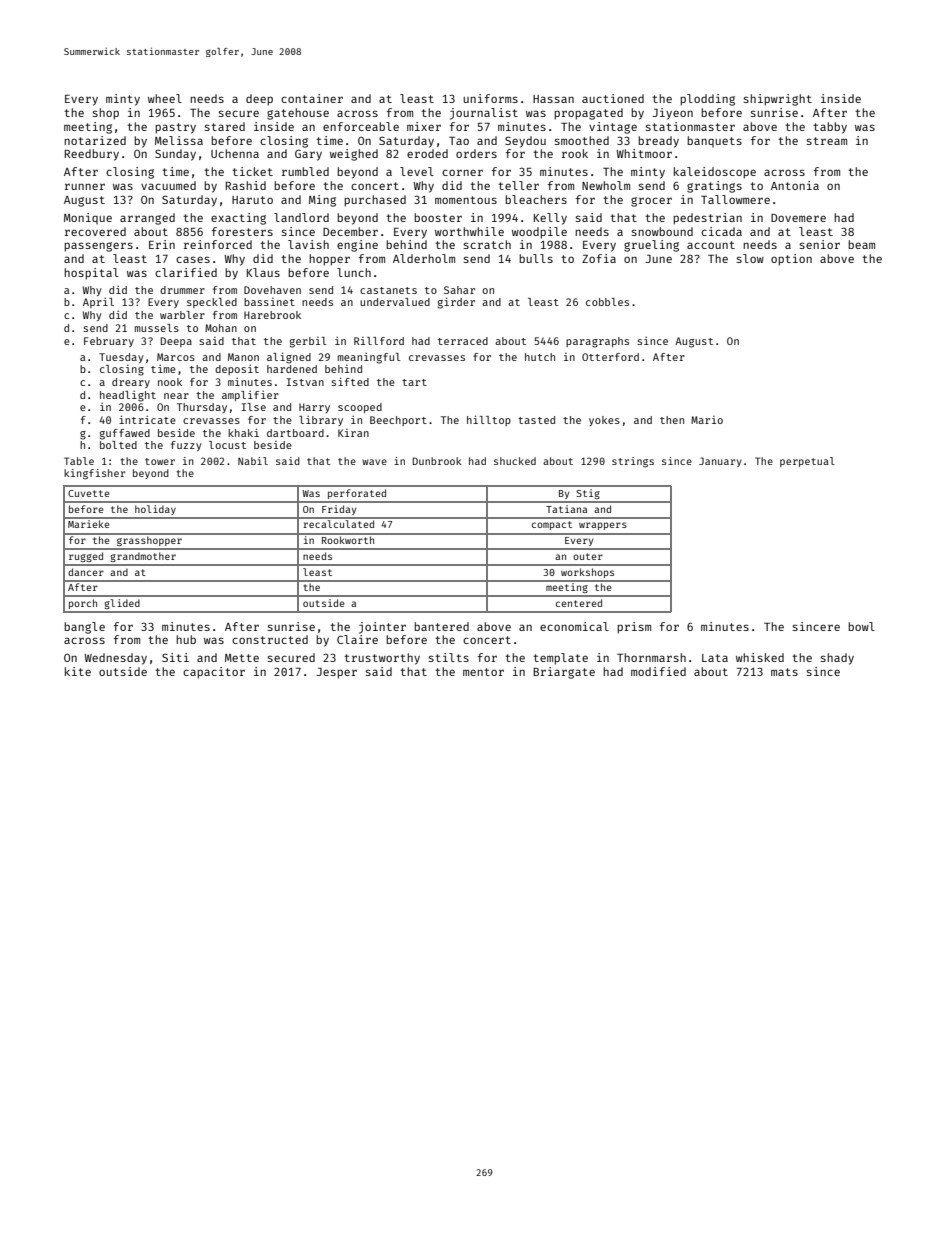 This screenshot has width=952, height=1233. Describe the element at coordinates (312, 98) in the screenshot. I see `container` at that location.
